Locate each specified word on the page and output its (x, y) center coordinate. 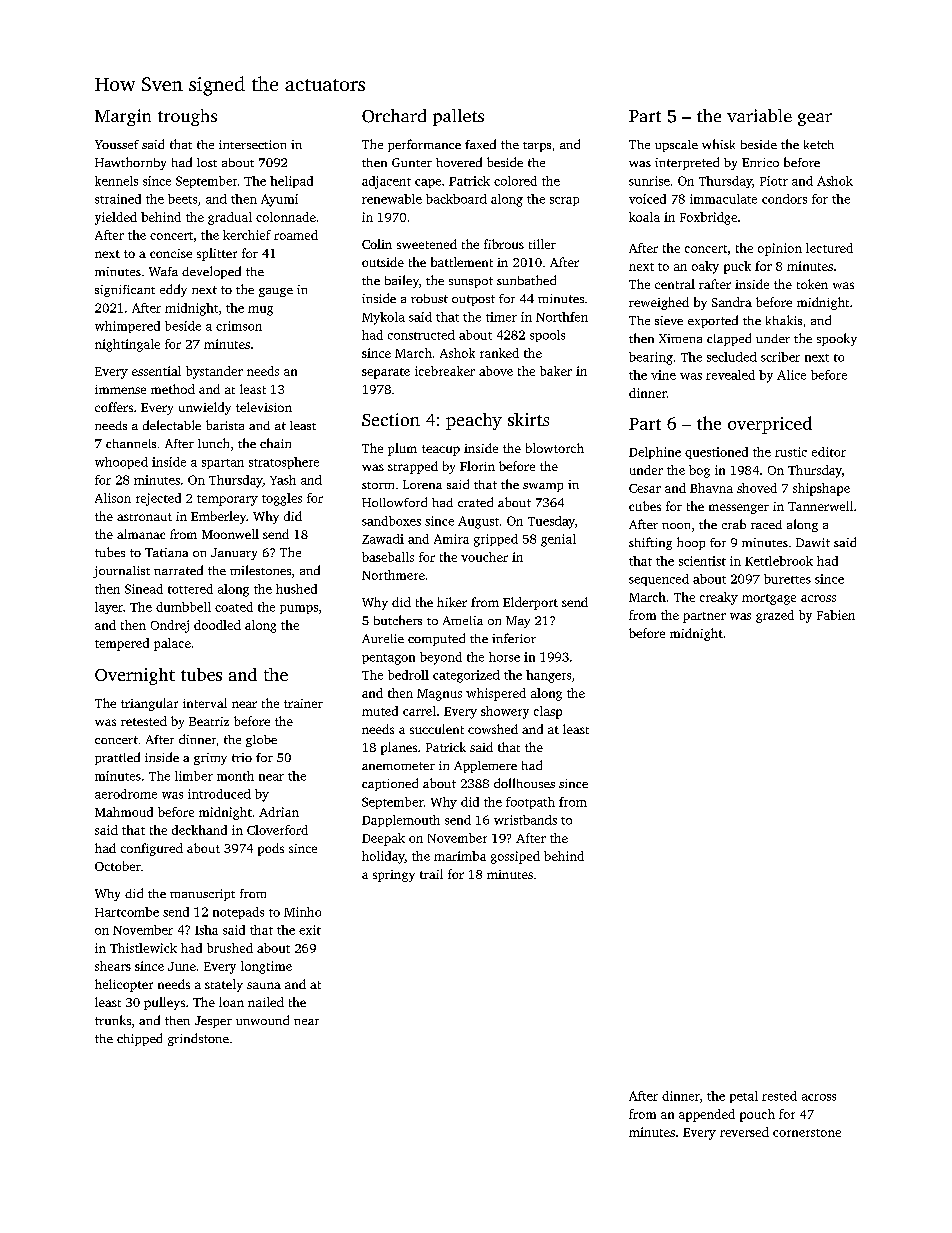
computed (436, 639)
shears (113, 966)
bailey (402, 281)
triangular (149, 704)
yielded (116, 218)
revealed (730, 375)
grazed (775, 616)
